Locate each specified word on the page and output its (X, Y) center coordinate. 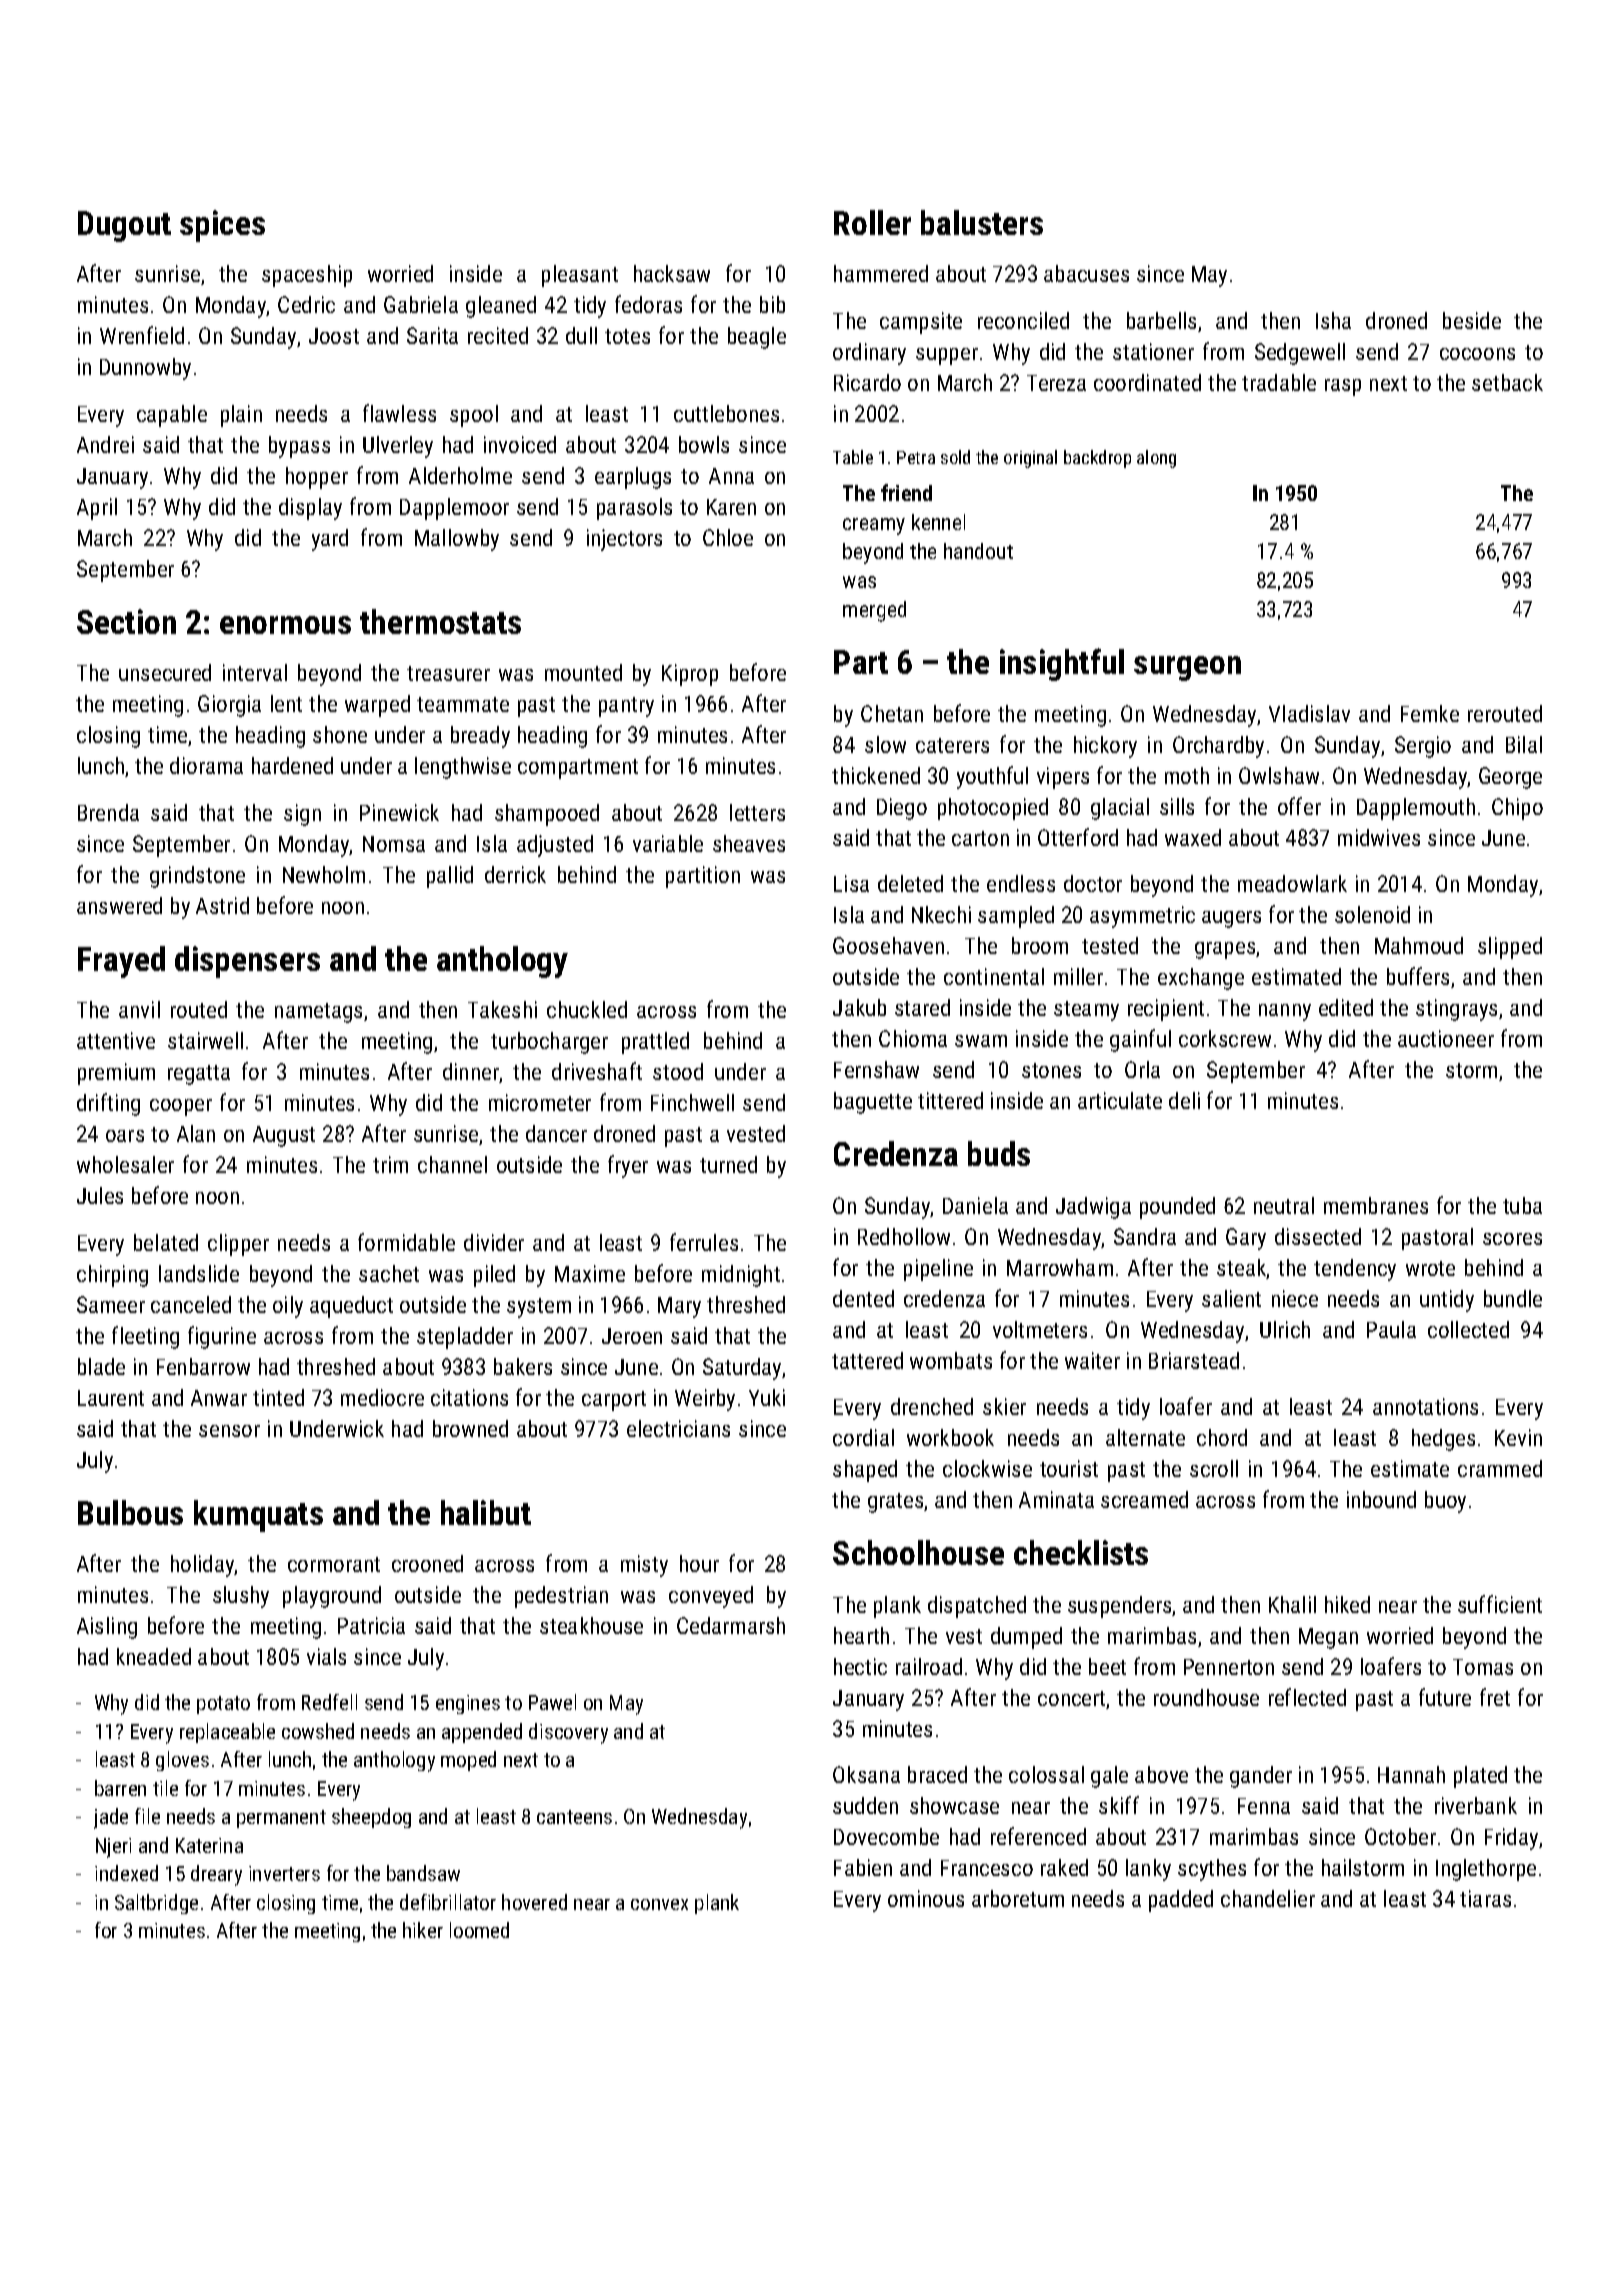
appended (482, 1733)
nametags (318, 1013)
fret (1495, 1697)
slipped (1510, 948)
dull (581, 335)
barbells (1161, 320)
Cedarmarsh (731, 1625)
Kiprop (690, 675)
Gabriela (421, 304)
